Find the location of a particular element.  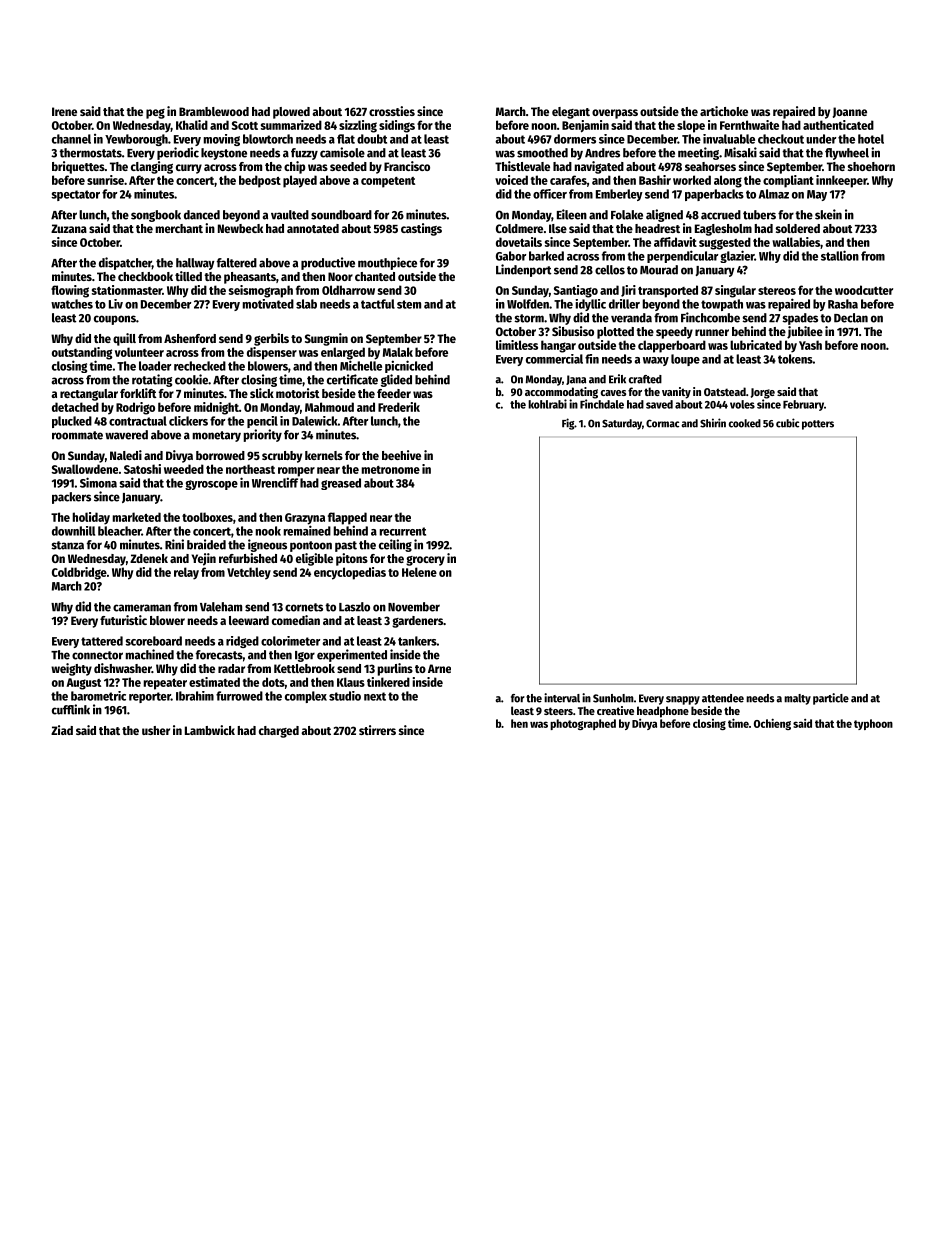

potters is located at coordinates (818, 425).
